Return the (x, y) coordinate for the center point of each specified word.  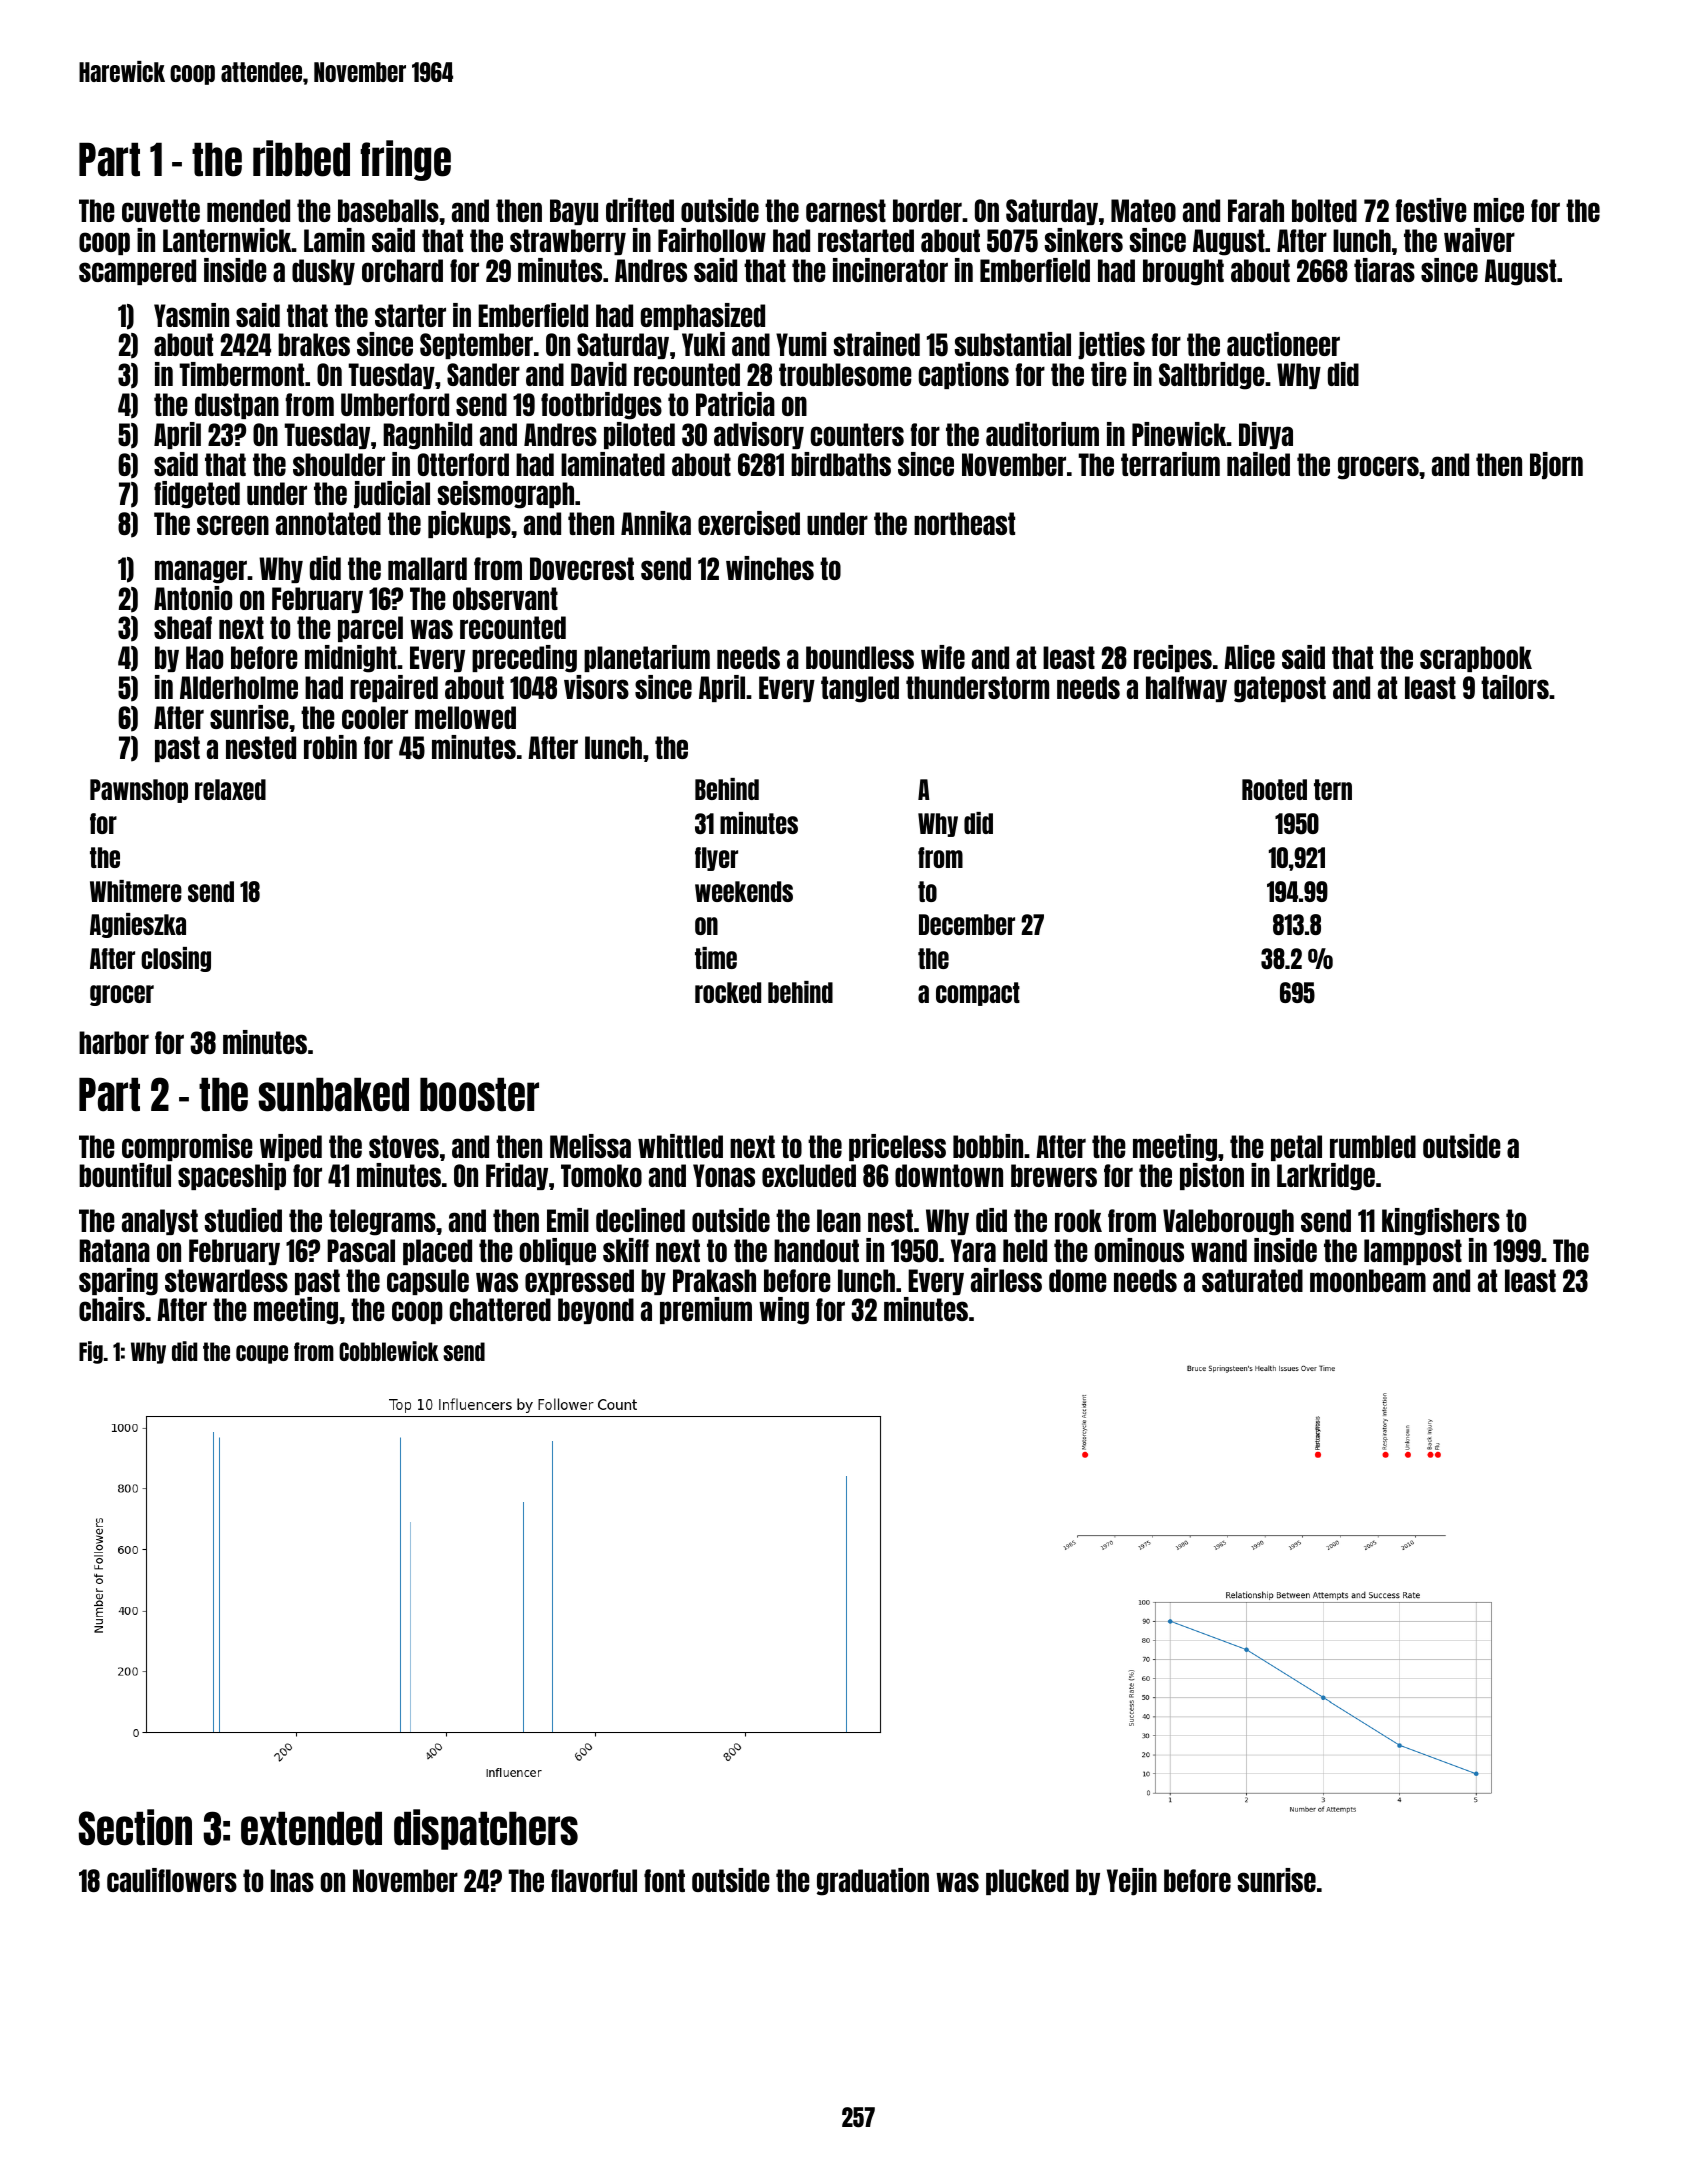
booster (479, 1095)
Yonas (724, 1175)
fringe (406, 160)
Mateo (1143, 210)
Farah (1256, 210)
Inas (292, 1880)
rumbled (1373, 1146)
